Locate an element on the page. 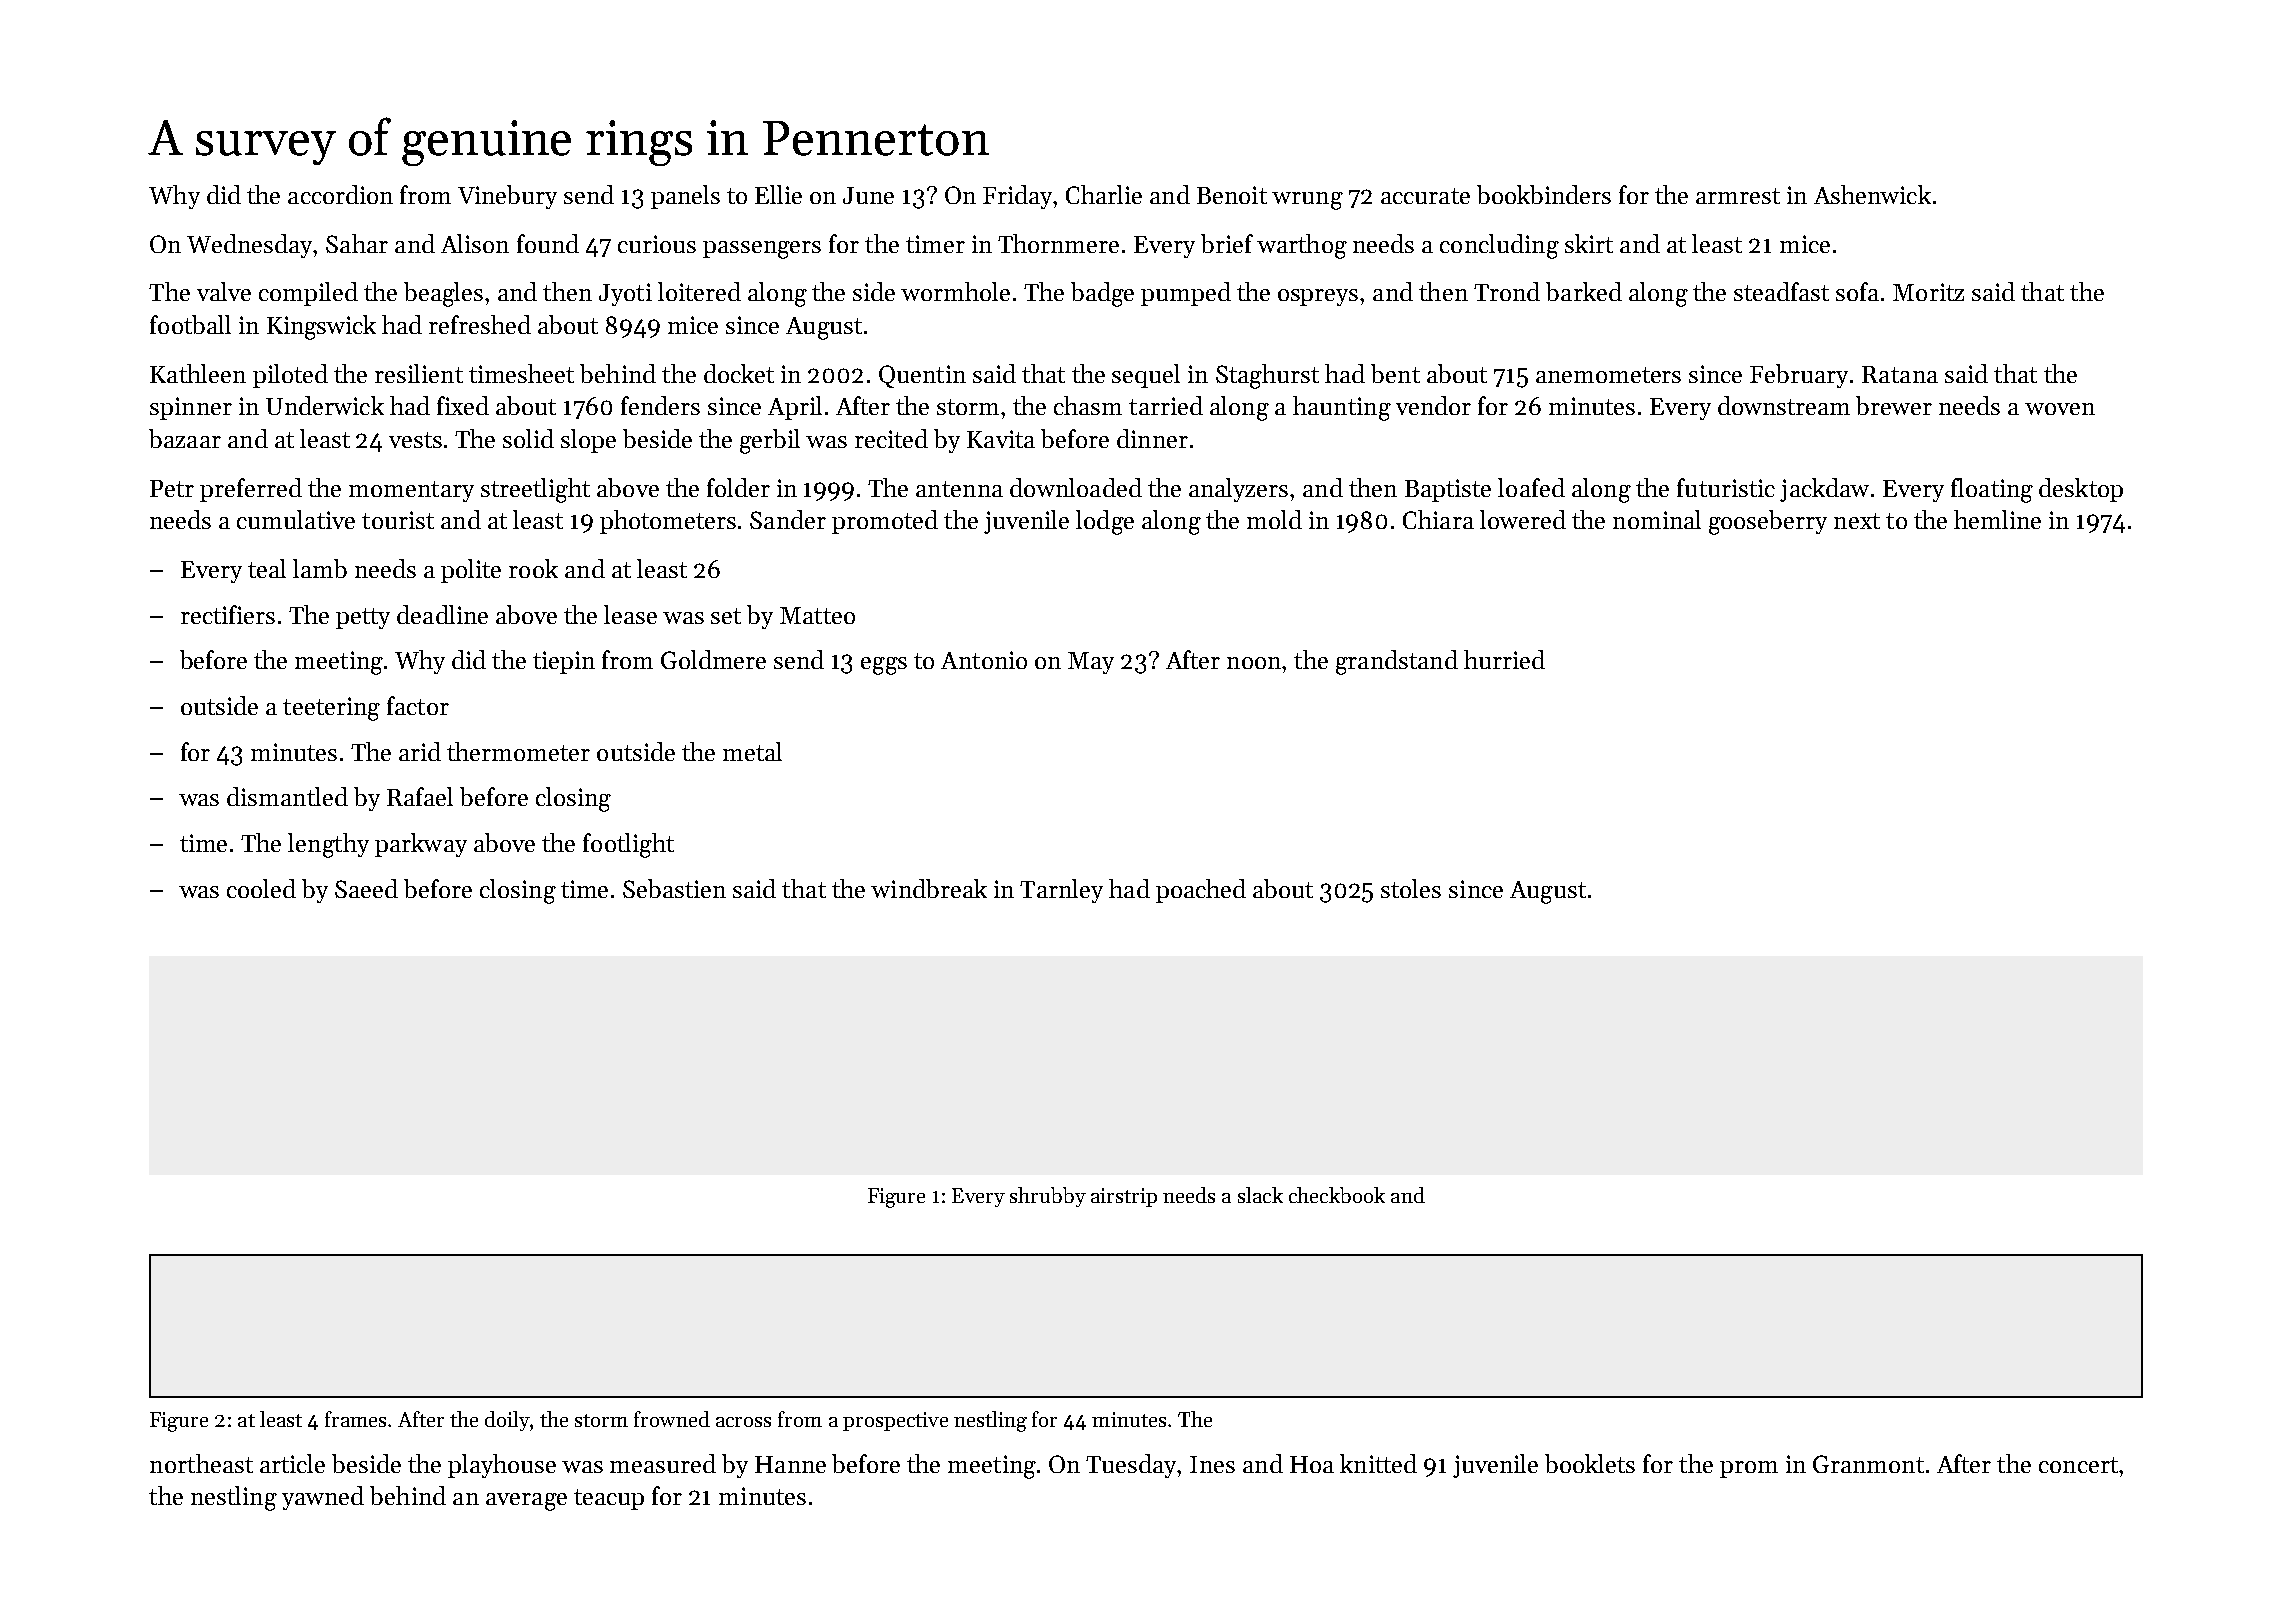 The width and height of the page is (2292, 1620). ospreys is located at coordinates (1318, 297).
